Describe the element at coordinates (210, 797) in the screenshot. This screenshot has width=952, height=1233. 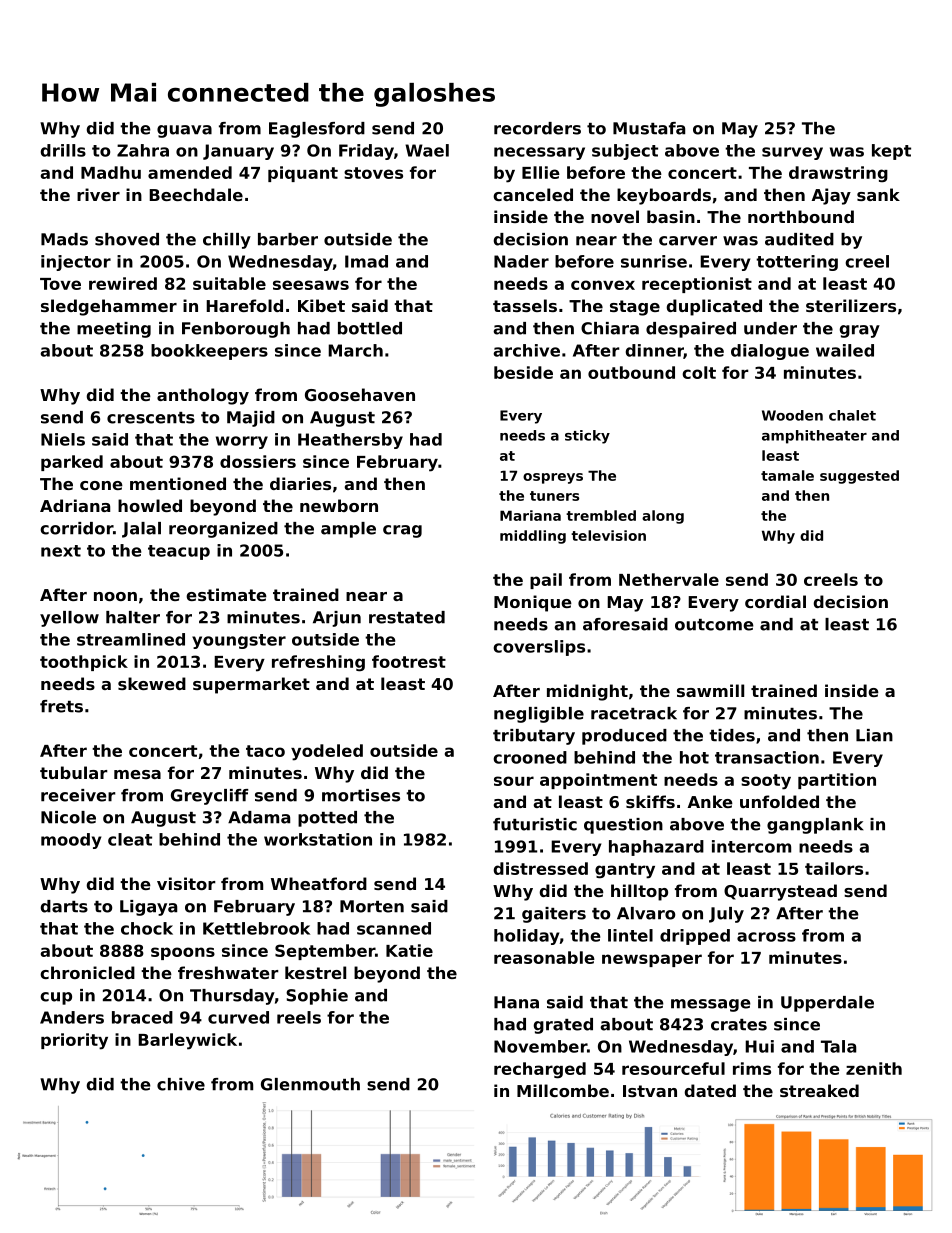
I see `Greycliff` at that location.
